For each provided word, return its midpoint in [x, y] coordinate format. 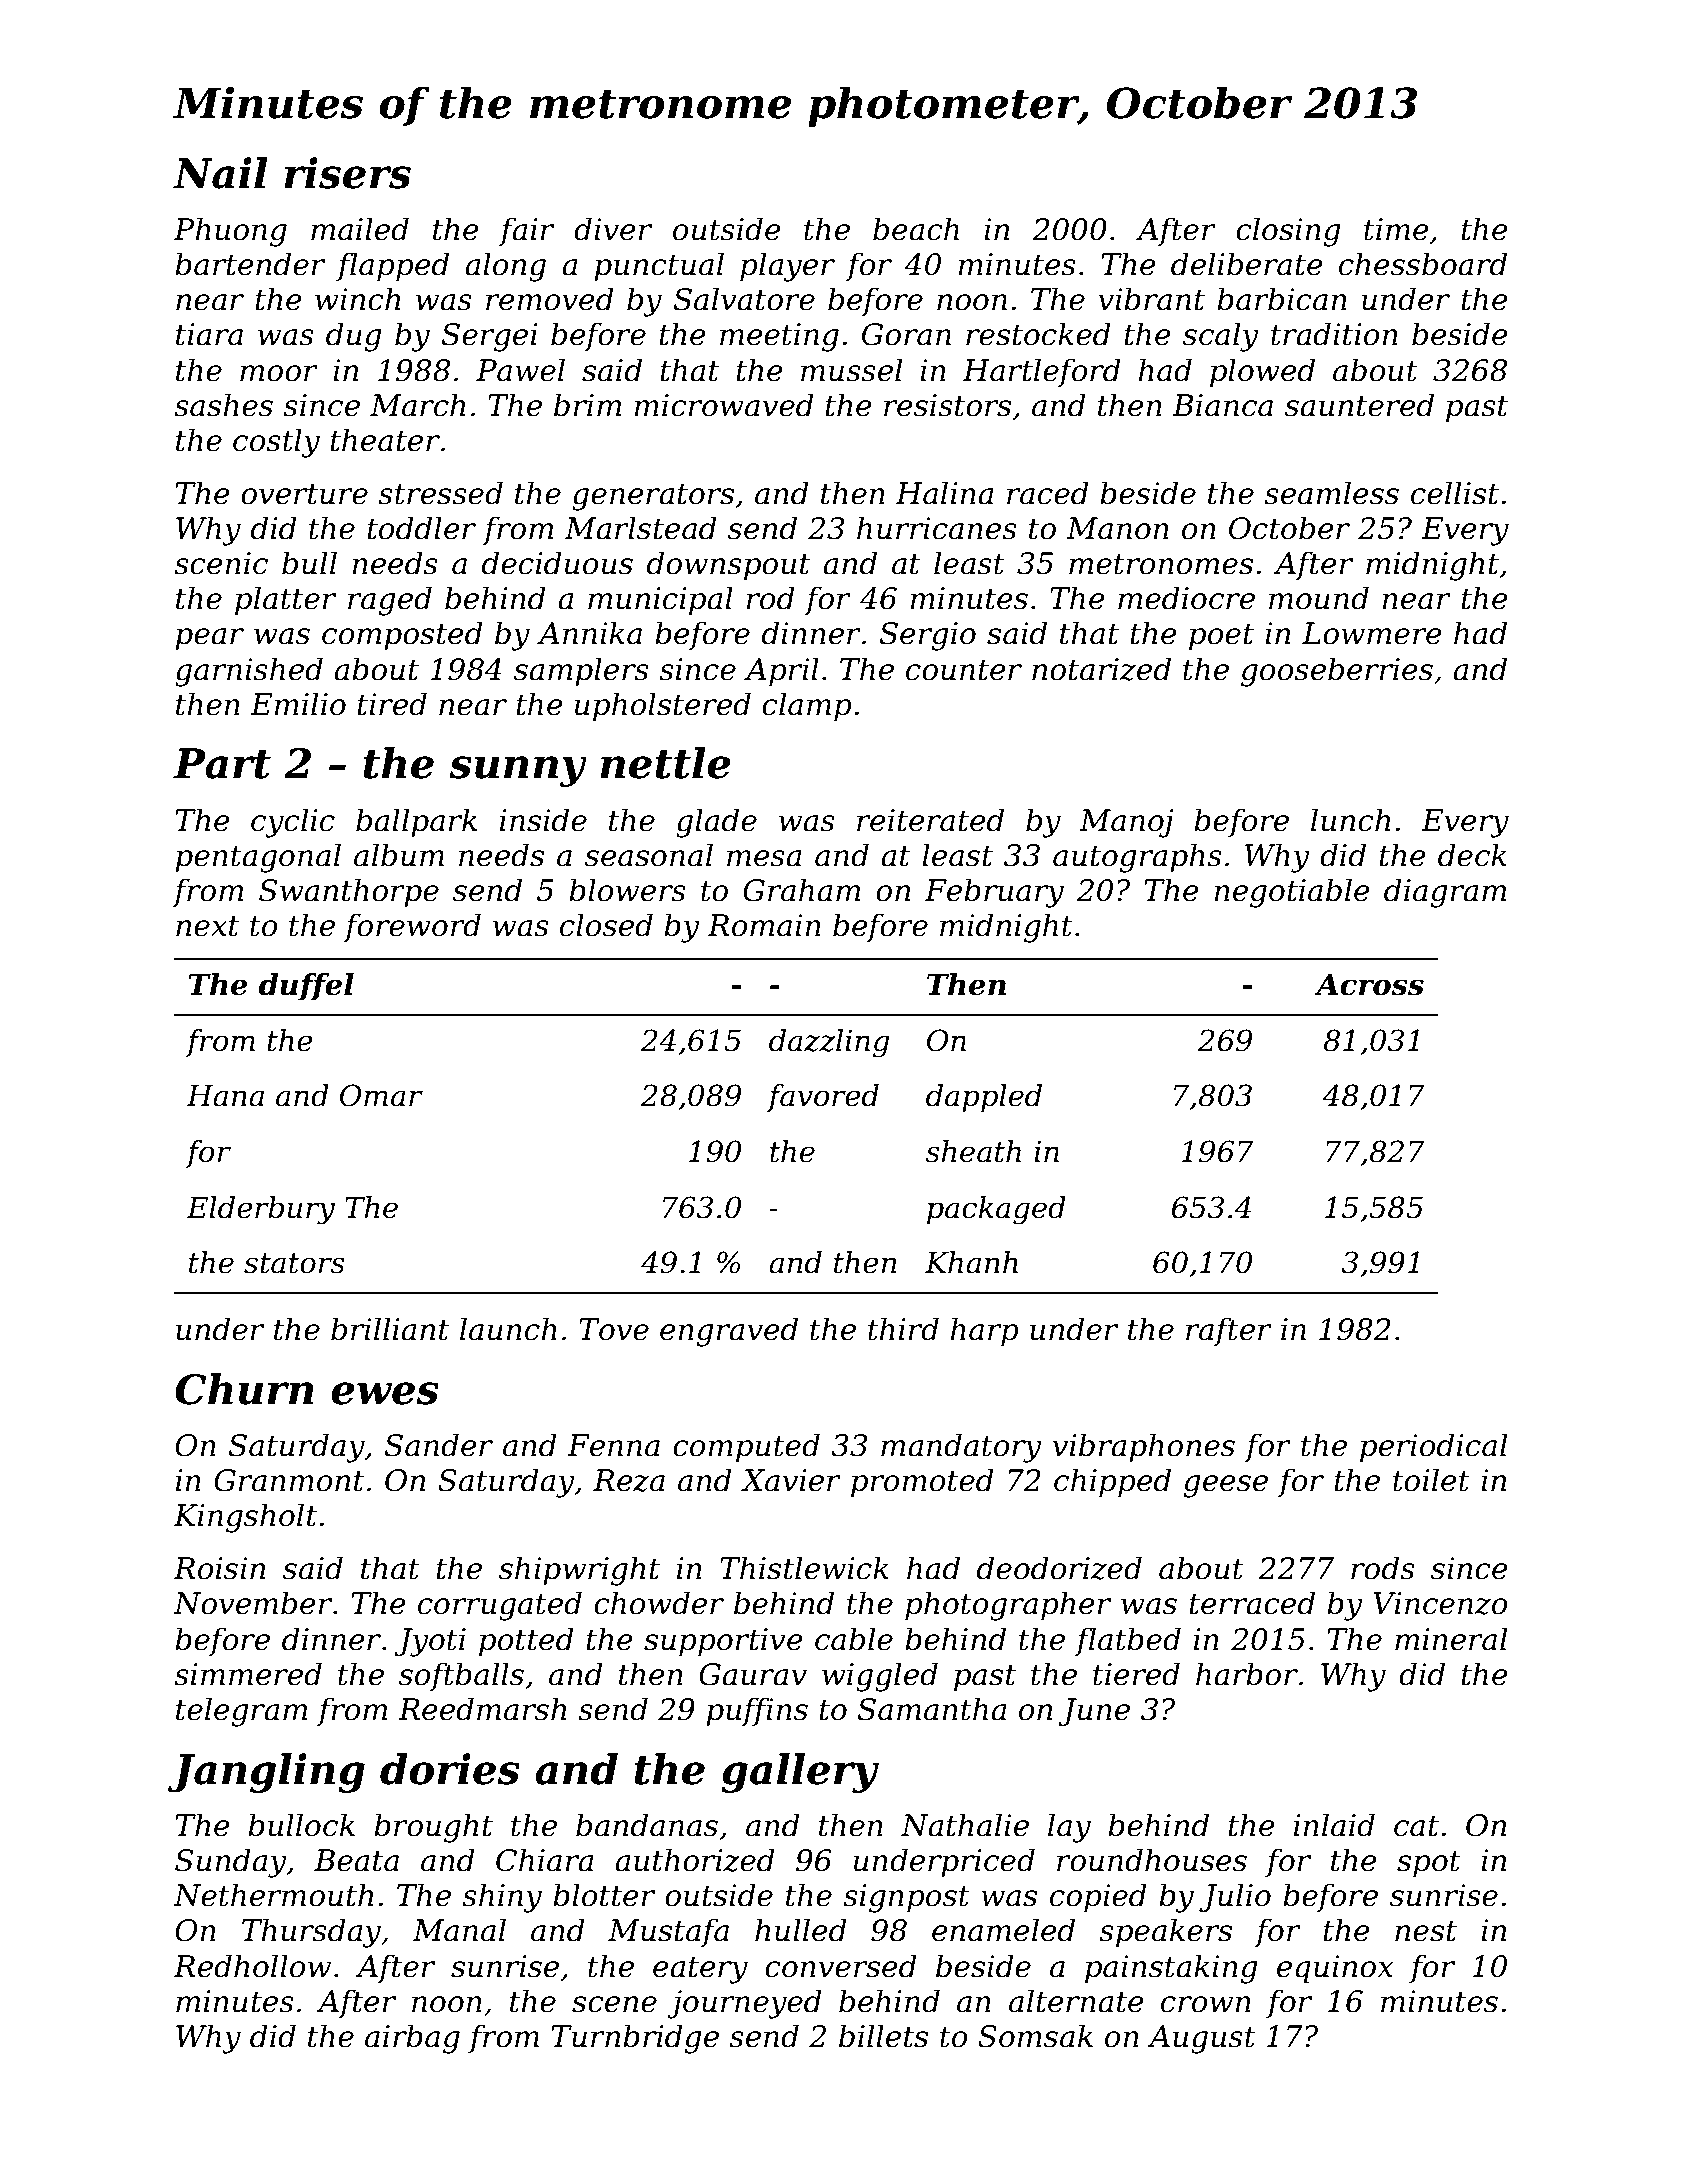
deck [1472, 855]
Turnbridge [635, 2039]
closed [606, 925]
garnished [249, 672]
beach [916, 229]
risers [347, 173]
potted [526, 1641]
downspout [728, 565]
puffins [757, 1711]
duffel [306, 987]
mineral [1451, 1639]
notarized [1101, 669]
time [1396, 229]
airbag [412, 2039]
